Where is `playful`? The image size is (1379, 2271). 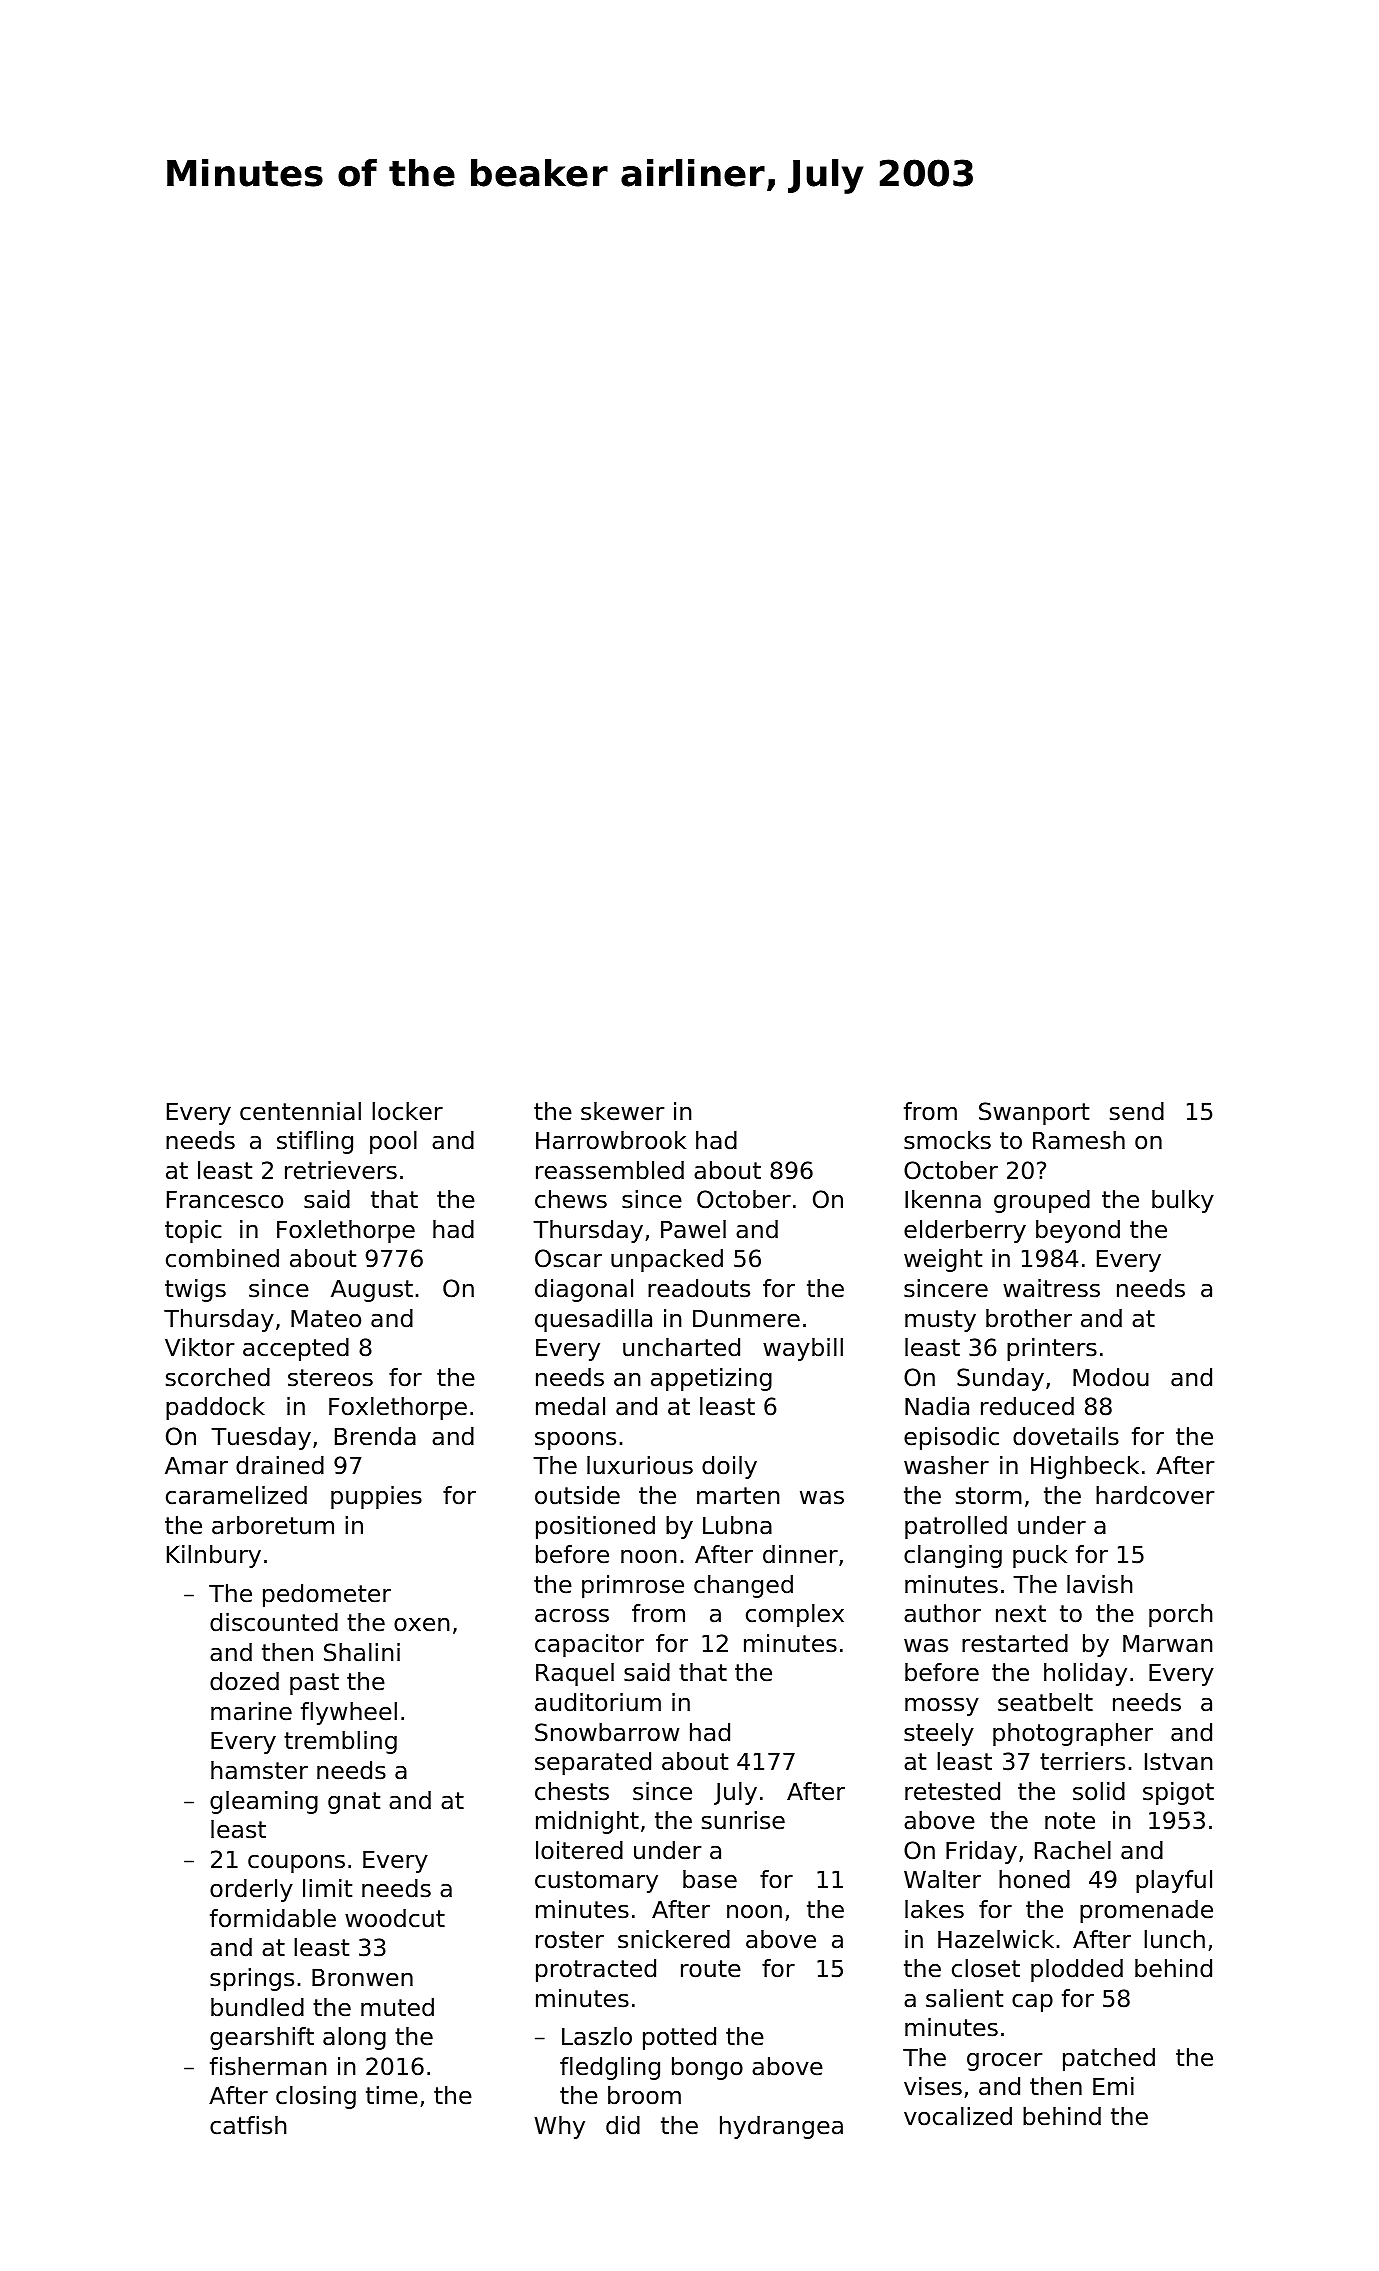
playful is located at coordinates (1174, 1881).
